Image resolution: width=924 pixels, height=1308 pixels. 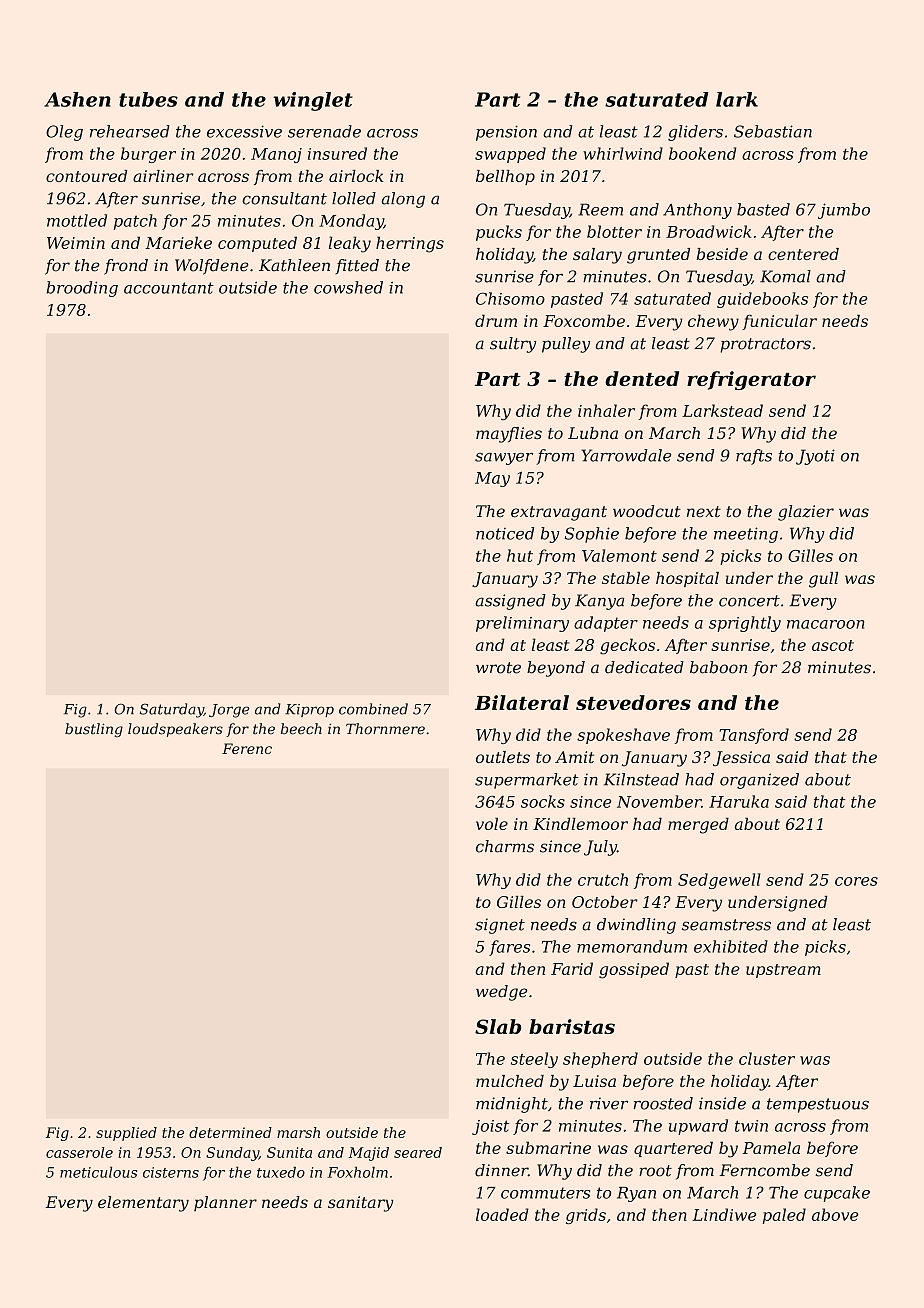 I want to click on bustling, so click(x=94, y=730).
